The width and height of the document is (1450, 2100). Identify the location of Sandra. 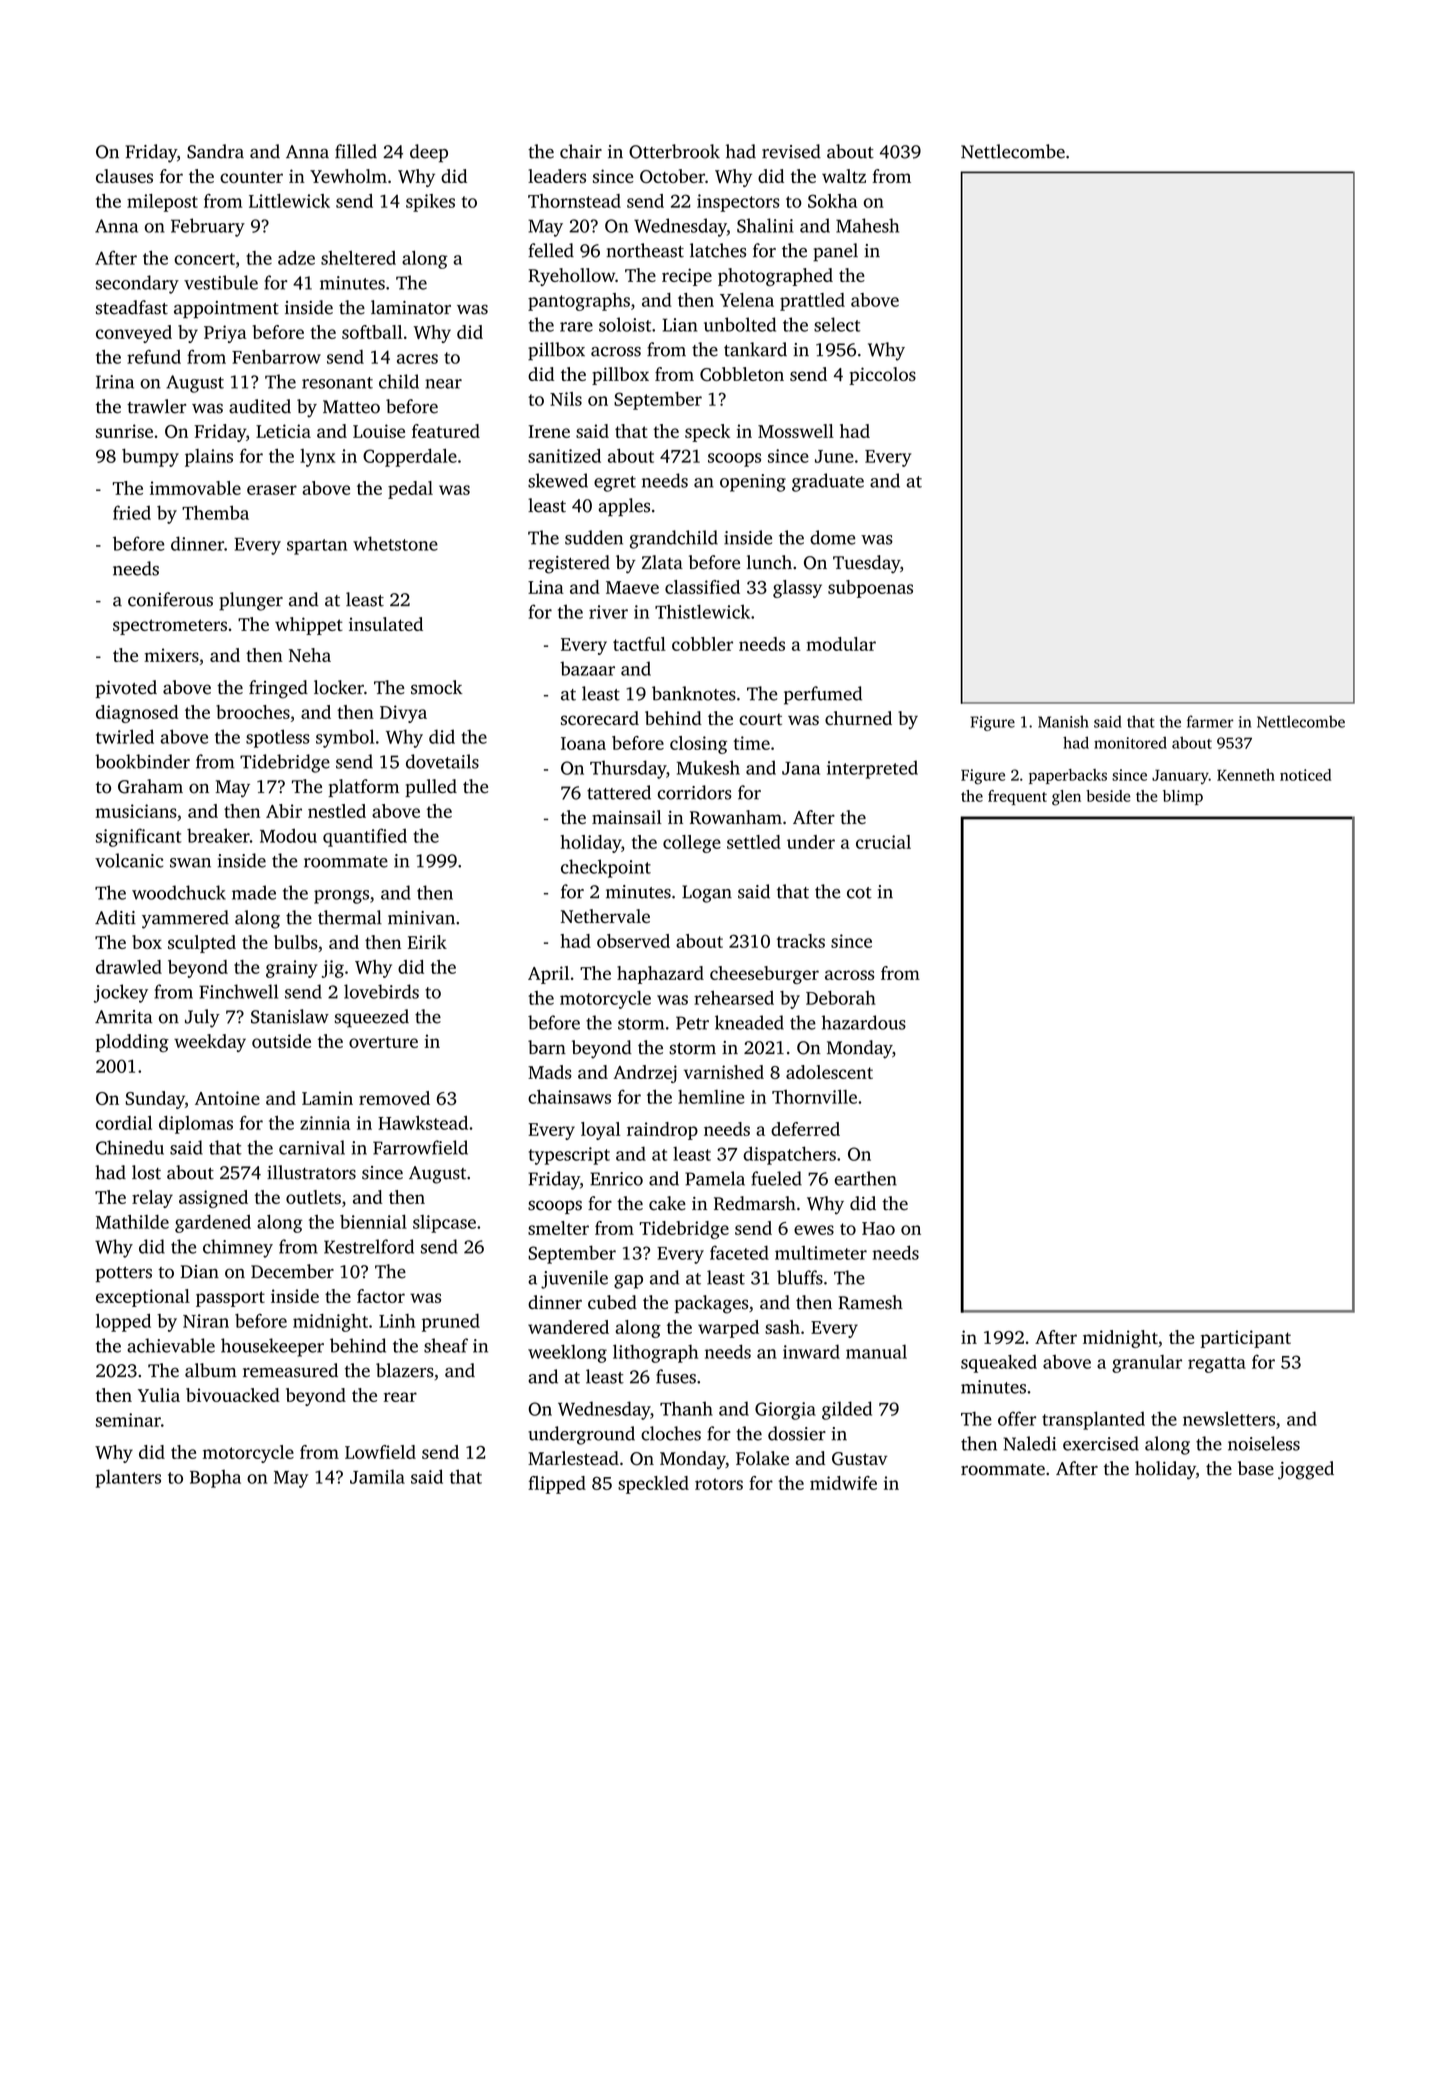
(215, 151).
